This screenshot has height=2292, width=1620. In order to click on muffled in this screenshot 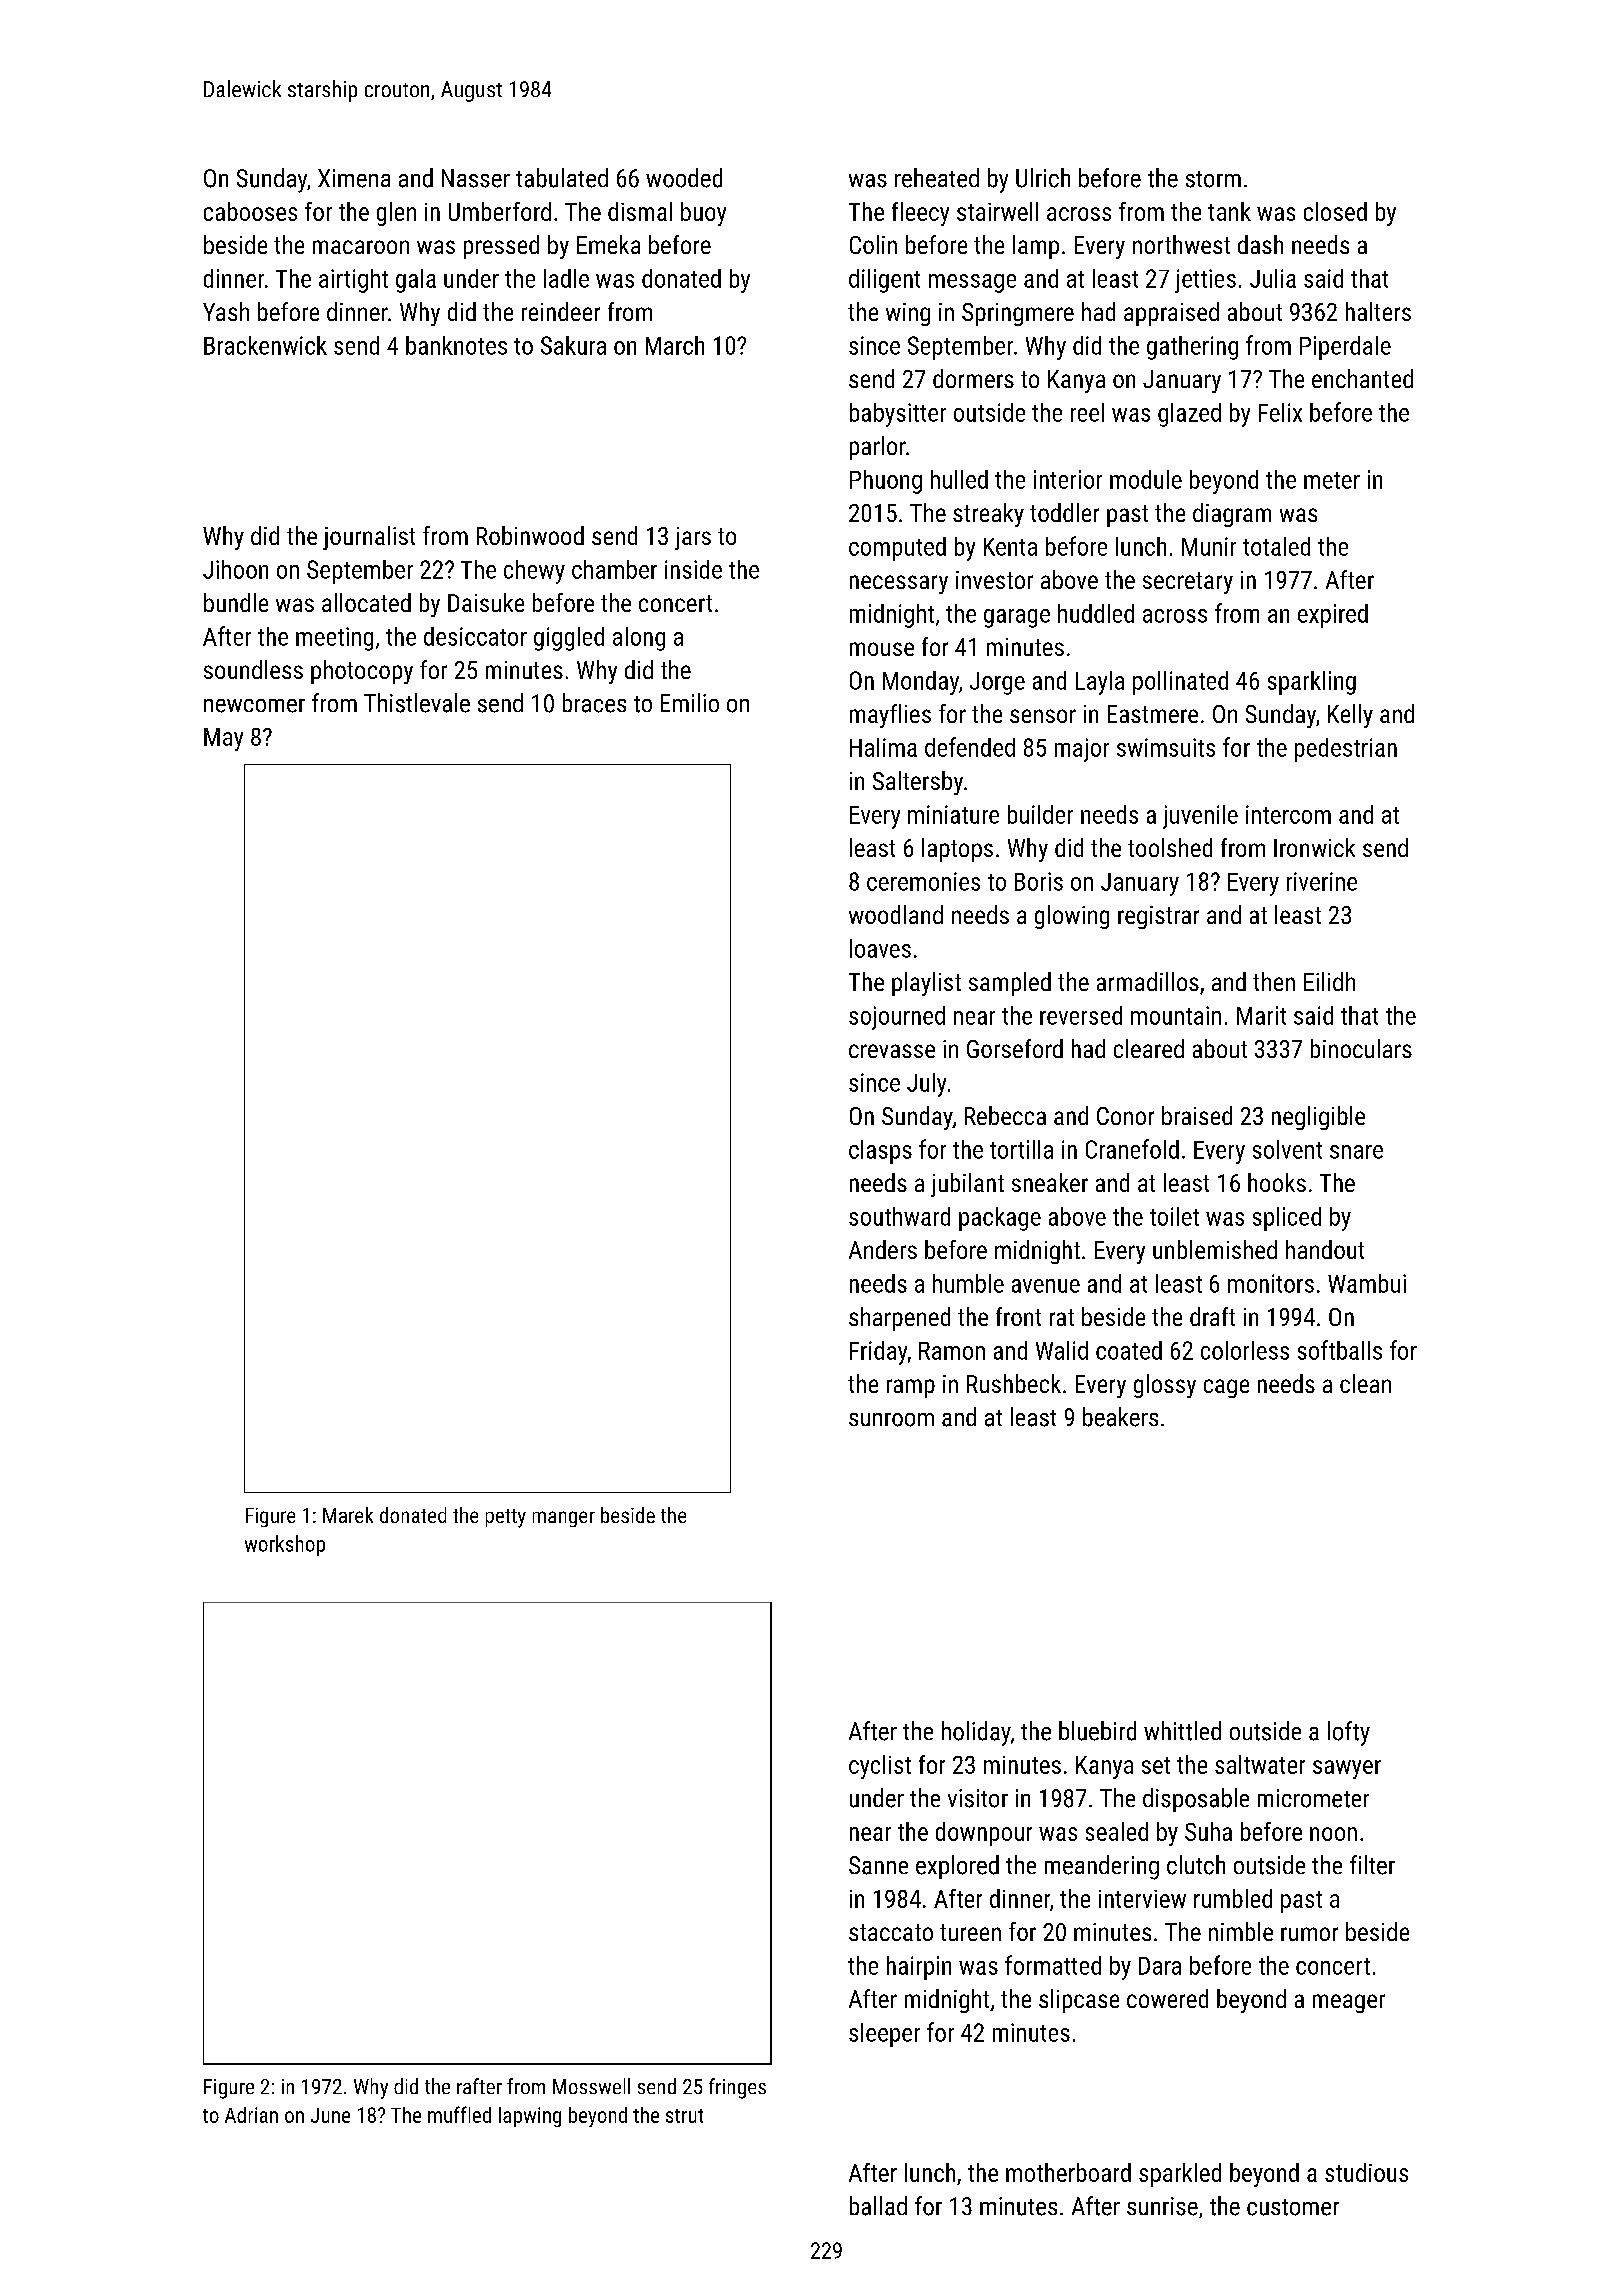, I will do `click(459, 2114)`.
